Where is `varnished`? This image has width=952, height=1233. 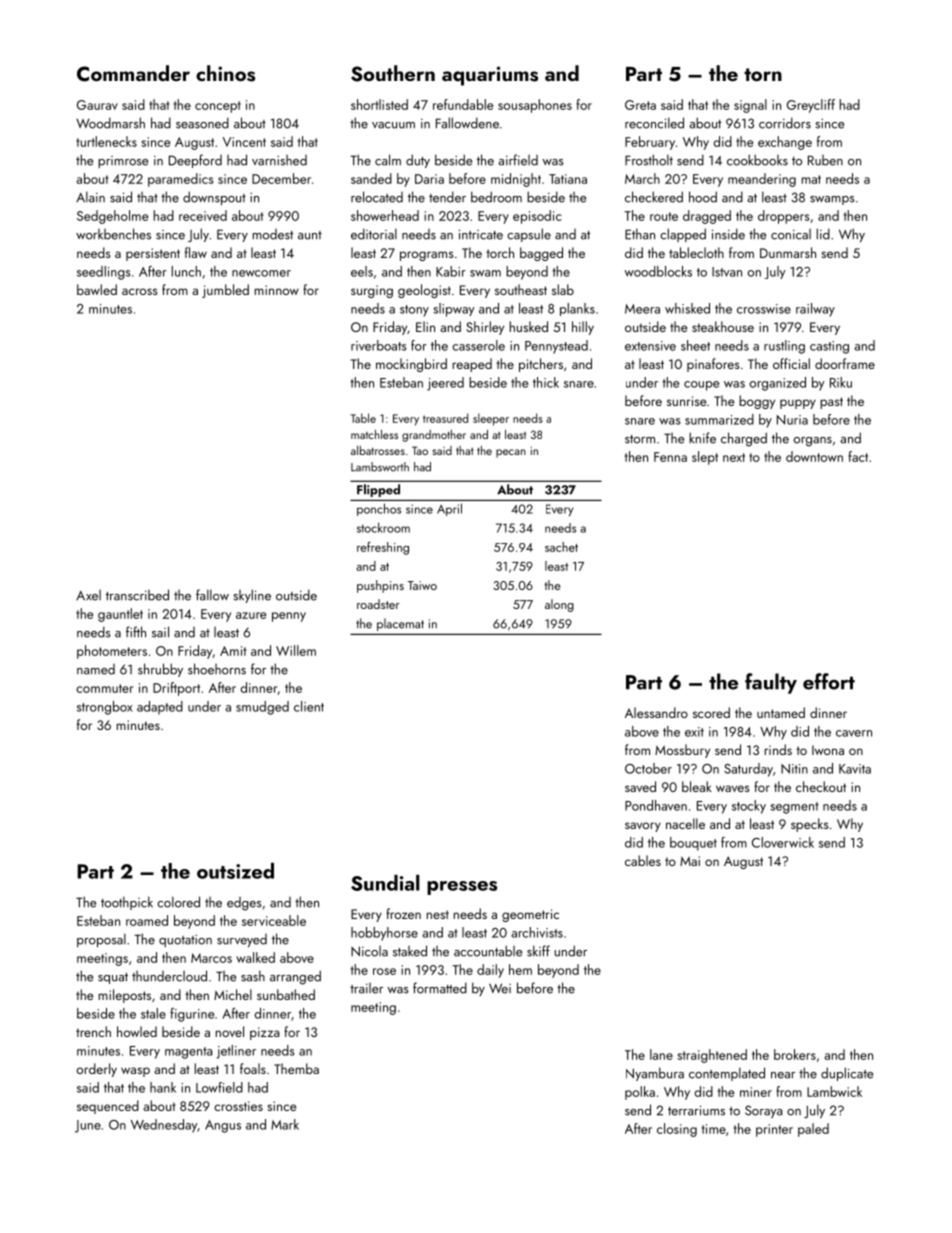
varnished is located at coordinates (279, 160).
